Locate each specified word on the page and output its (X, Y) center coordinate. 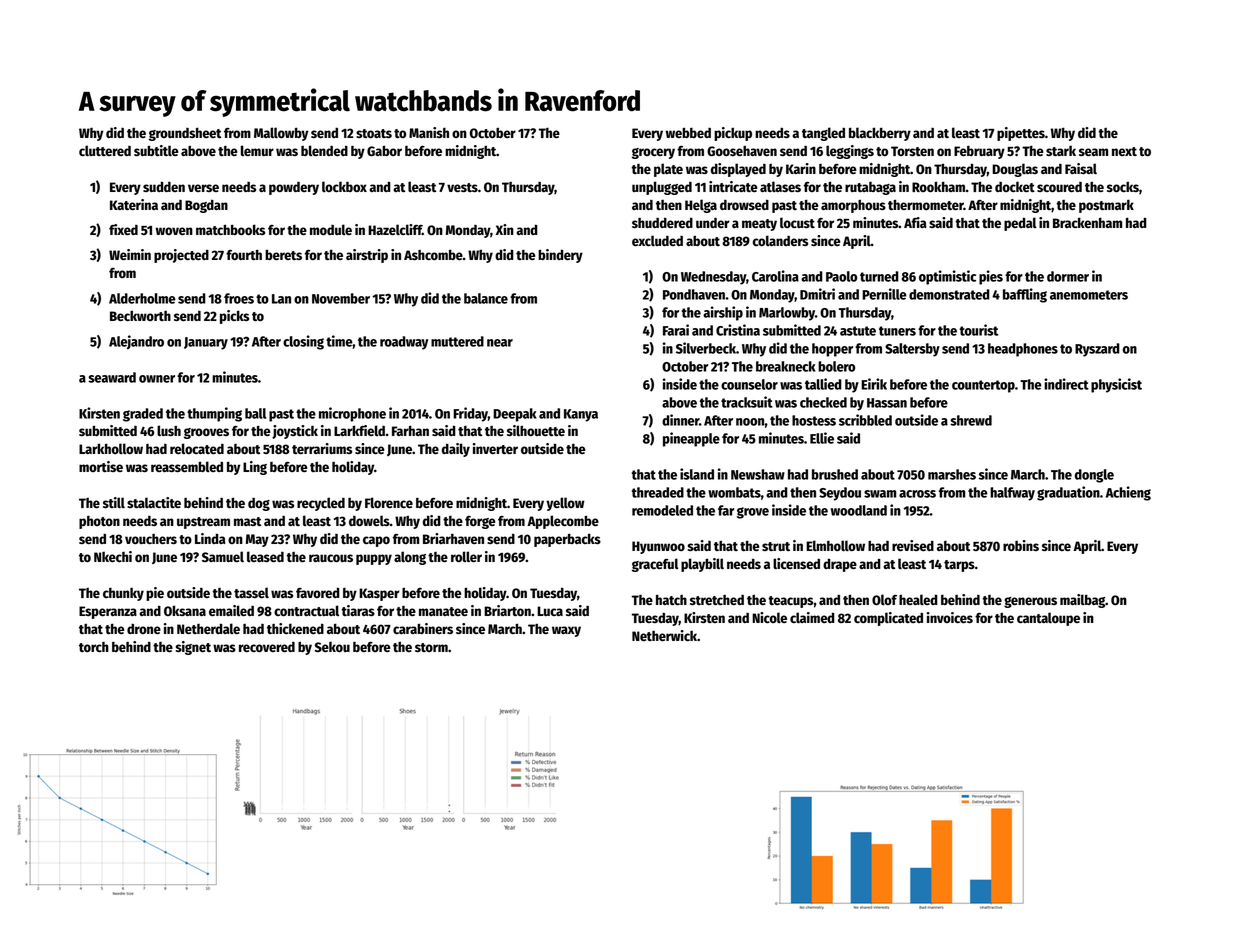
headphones (1023, 350)
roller (466, 556)
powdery (294, 188)
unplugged (662, 188)
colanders (780, 240)
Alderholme (142, 298)
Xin (505, 229)
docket (1015, 186)
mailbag (1082, 601)
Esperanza (108, 612)
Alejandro (136, 342)
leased (265, 556)
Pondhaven (694, 294)
